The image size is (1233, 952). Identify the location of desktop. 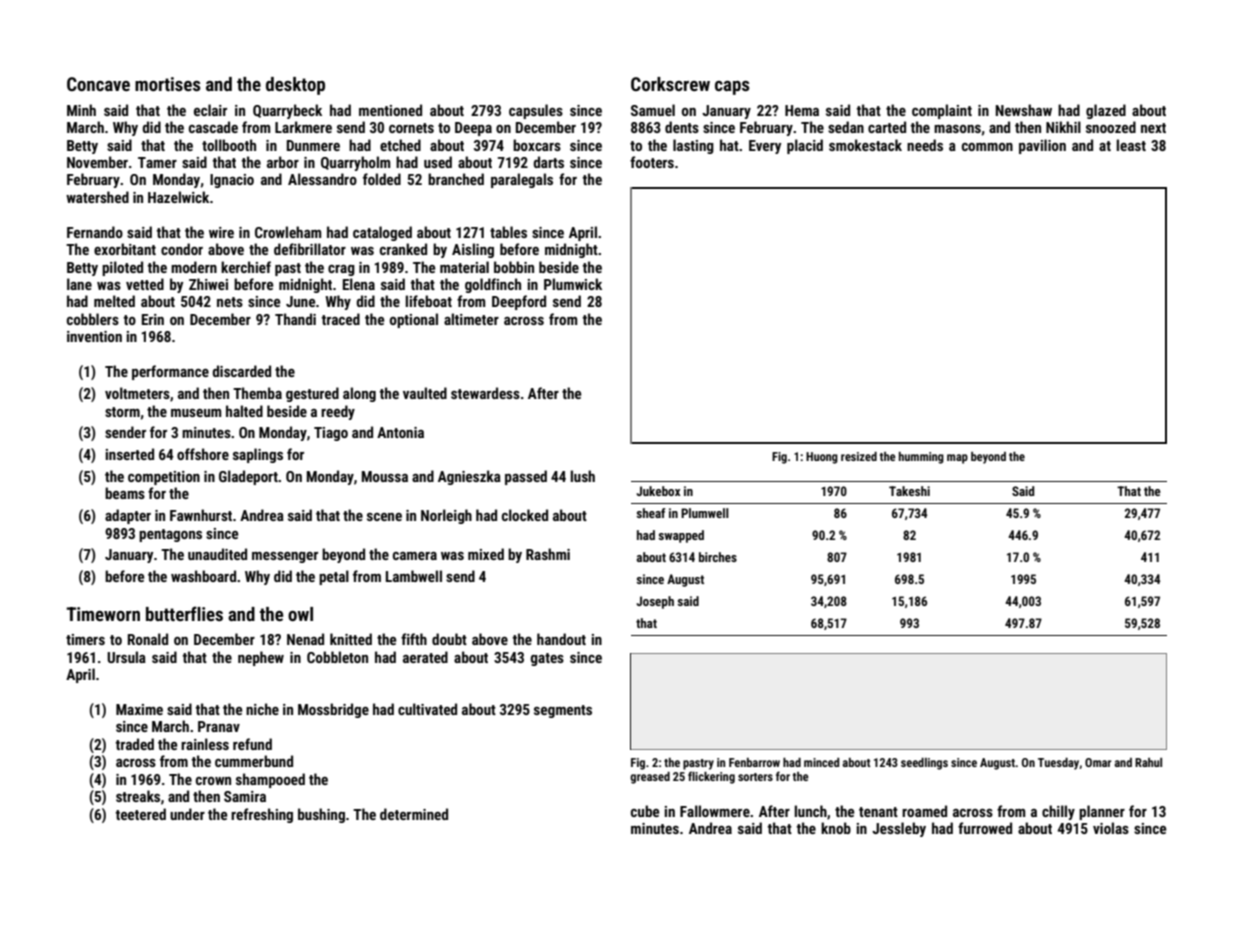
(295, 86).
